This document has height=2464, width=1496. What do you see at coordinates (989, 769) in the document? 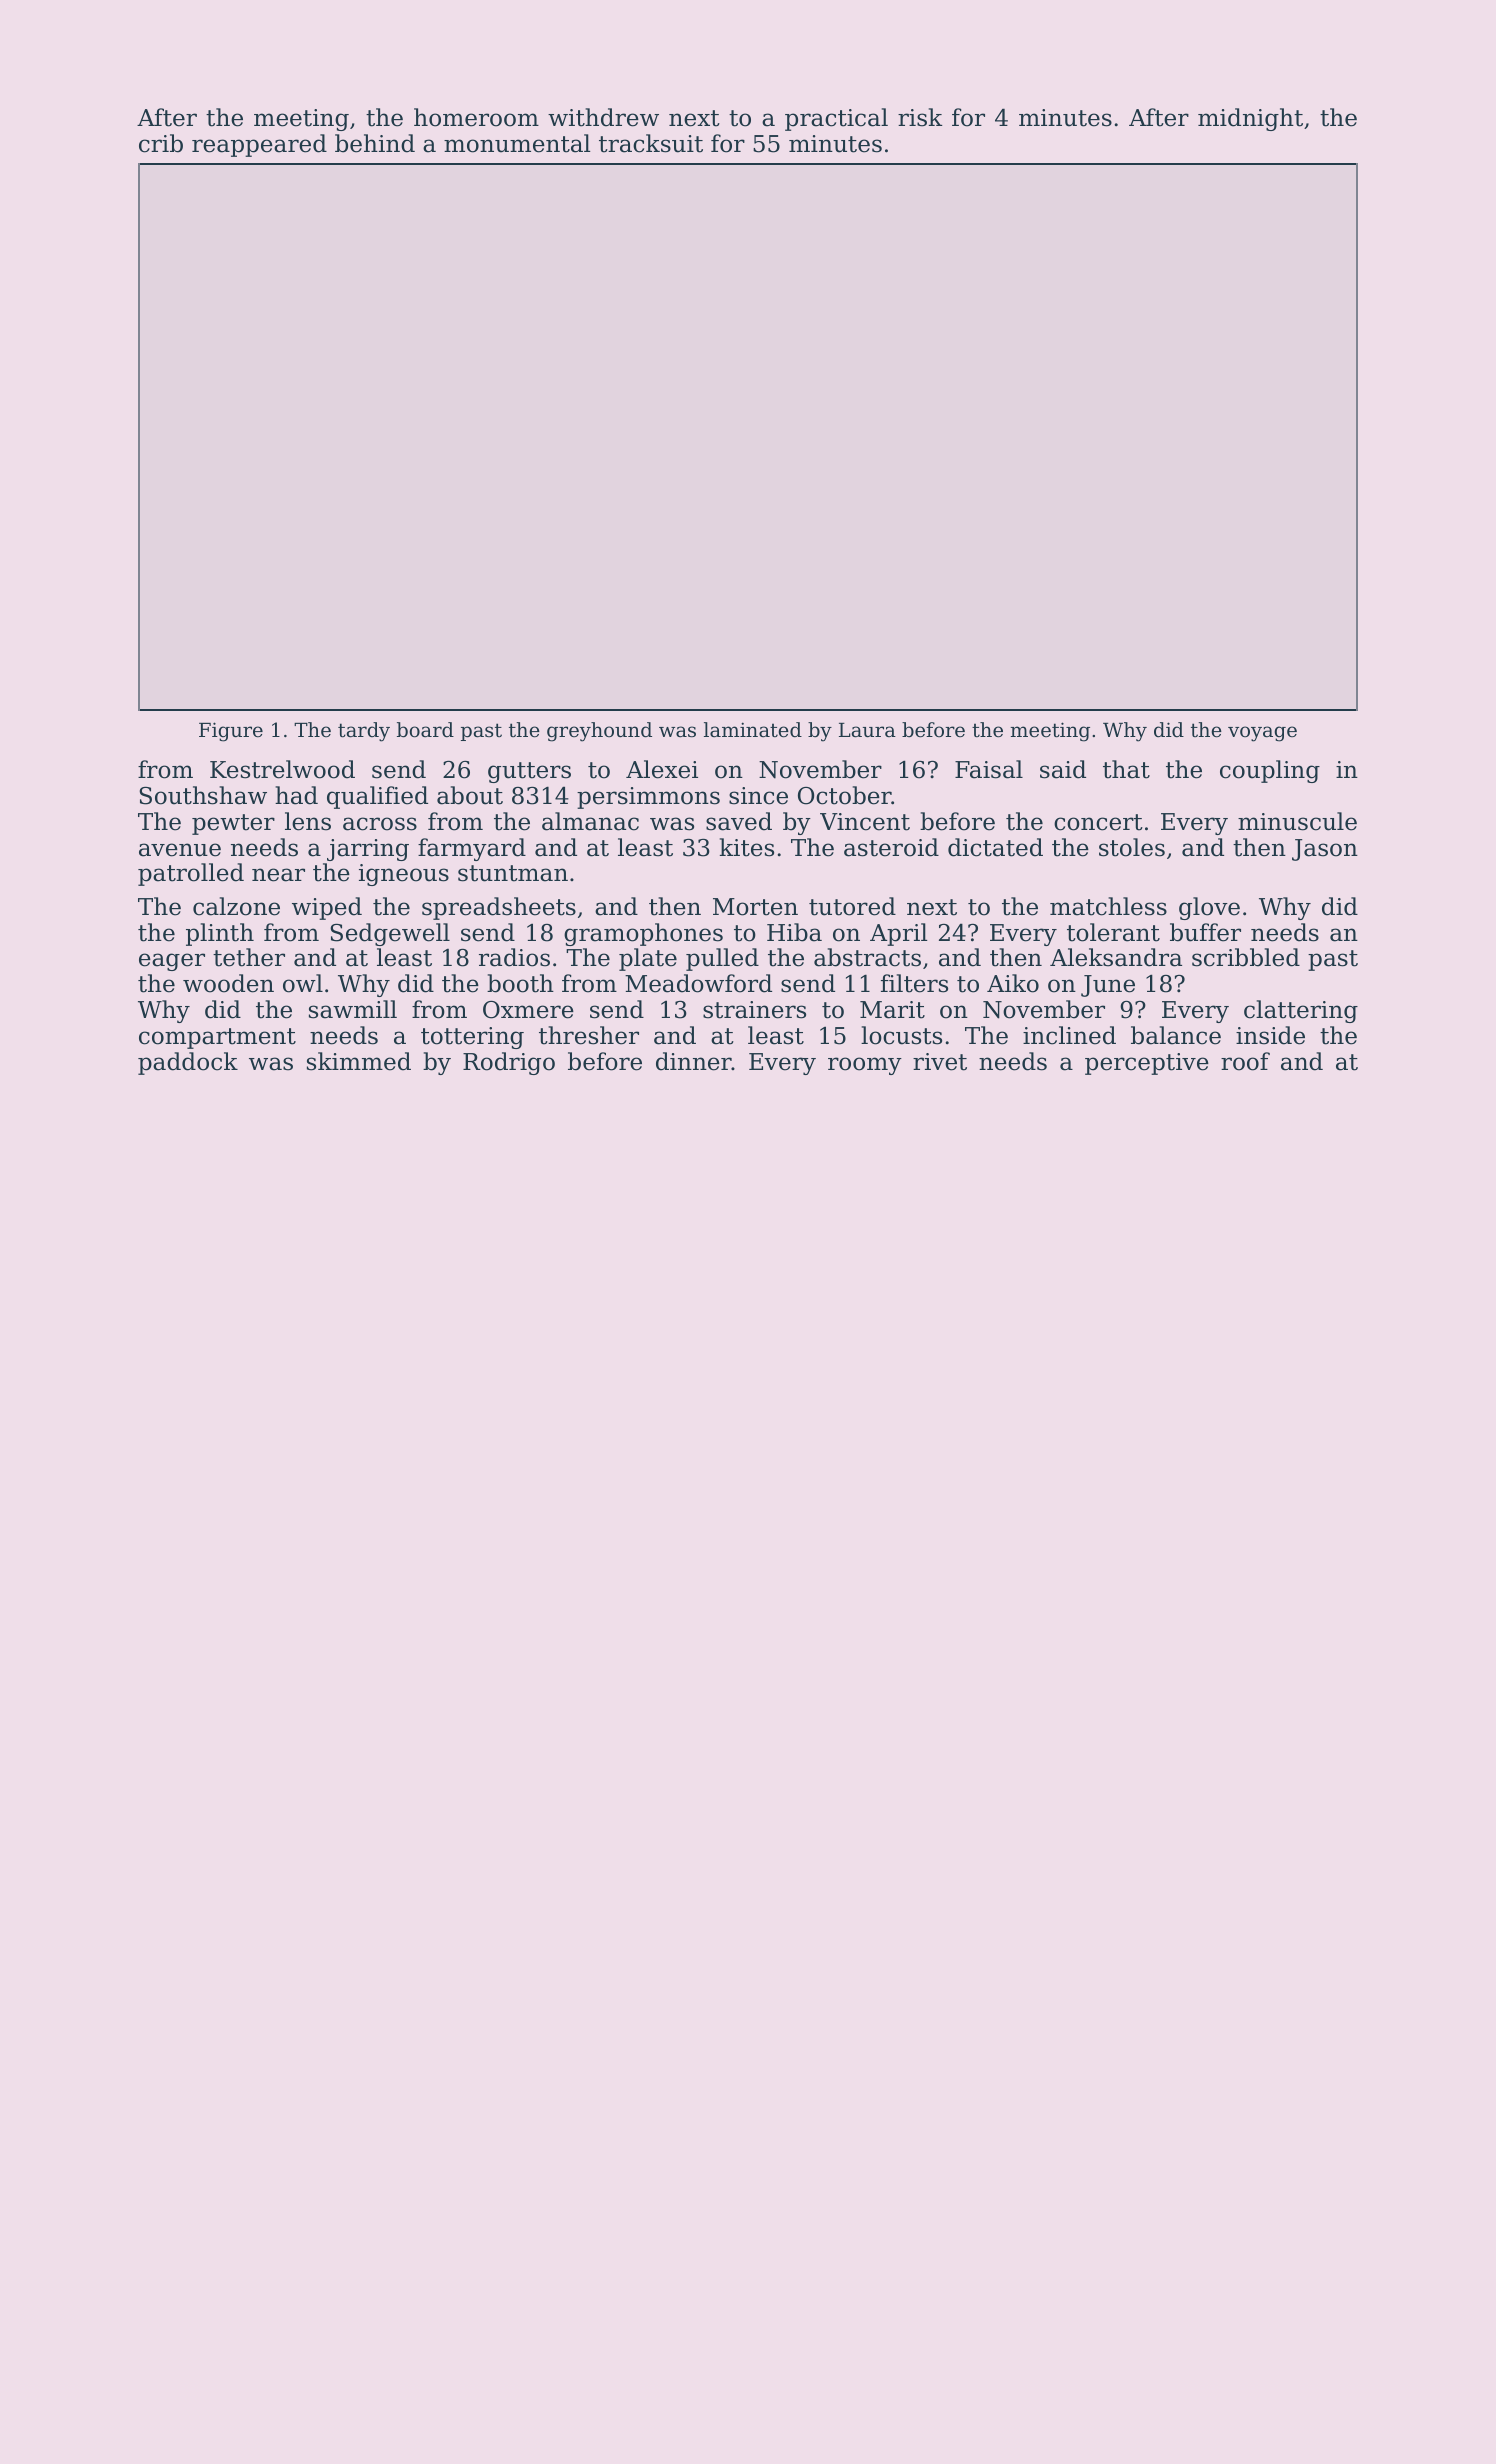
I see `Faisal` at bounding box center [989, 769].
